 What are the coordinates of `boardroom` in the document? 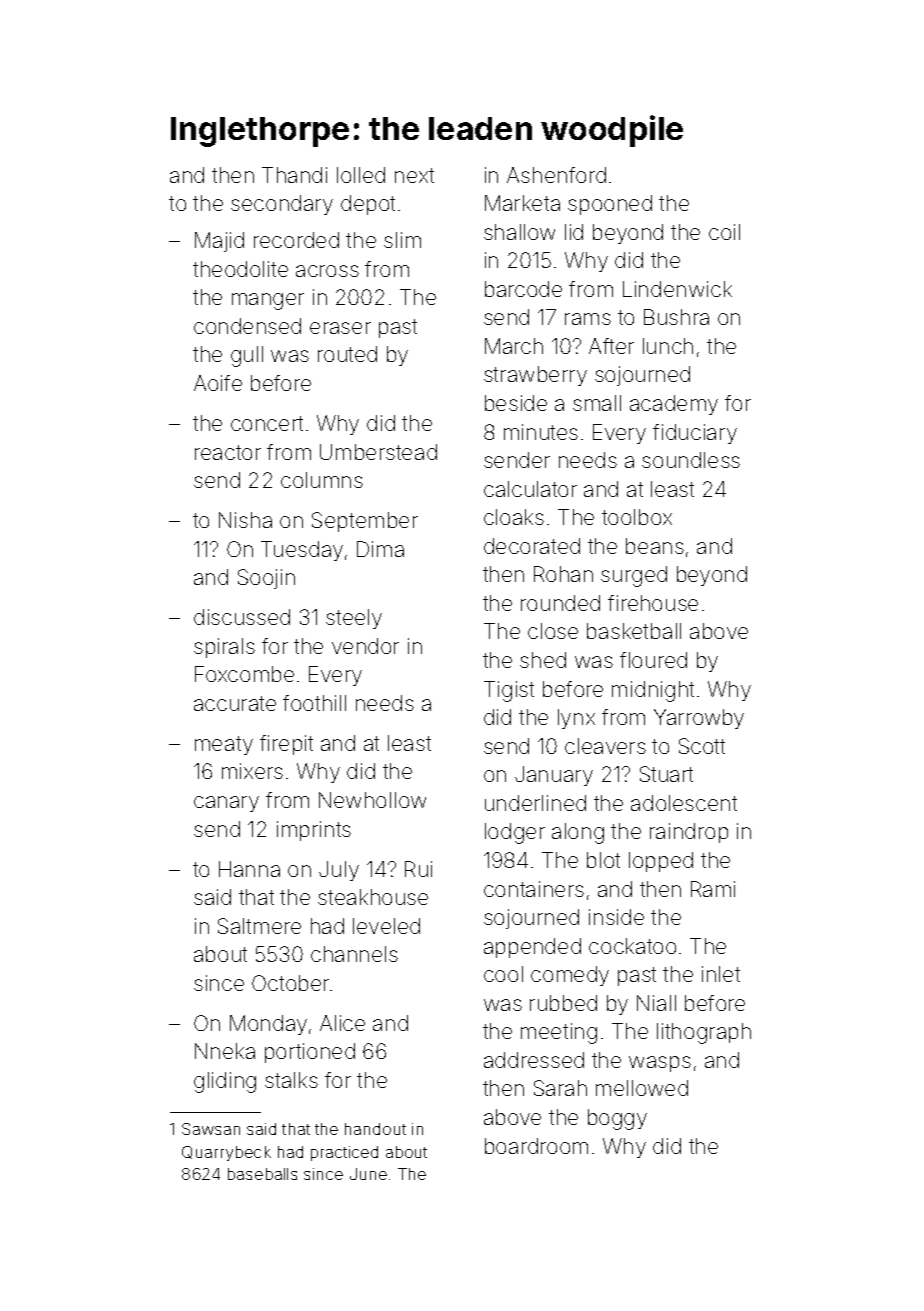 It's located at (536, 1146).
